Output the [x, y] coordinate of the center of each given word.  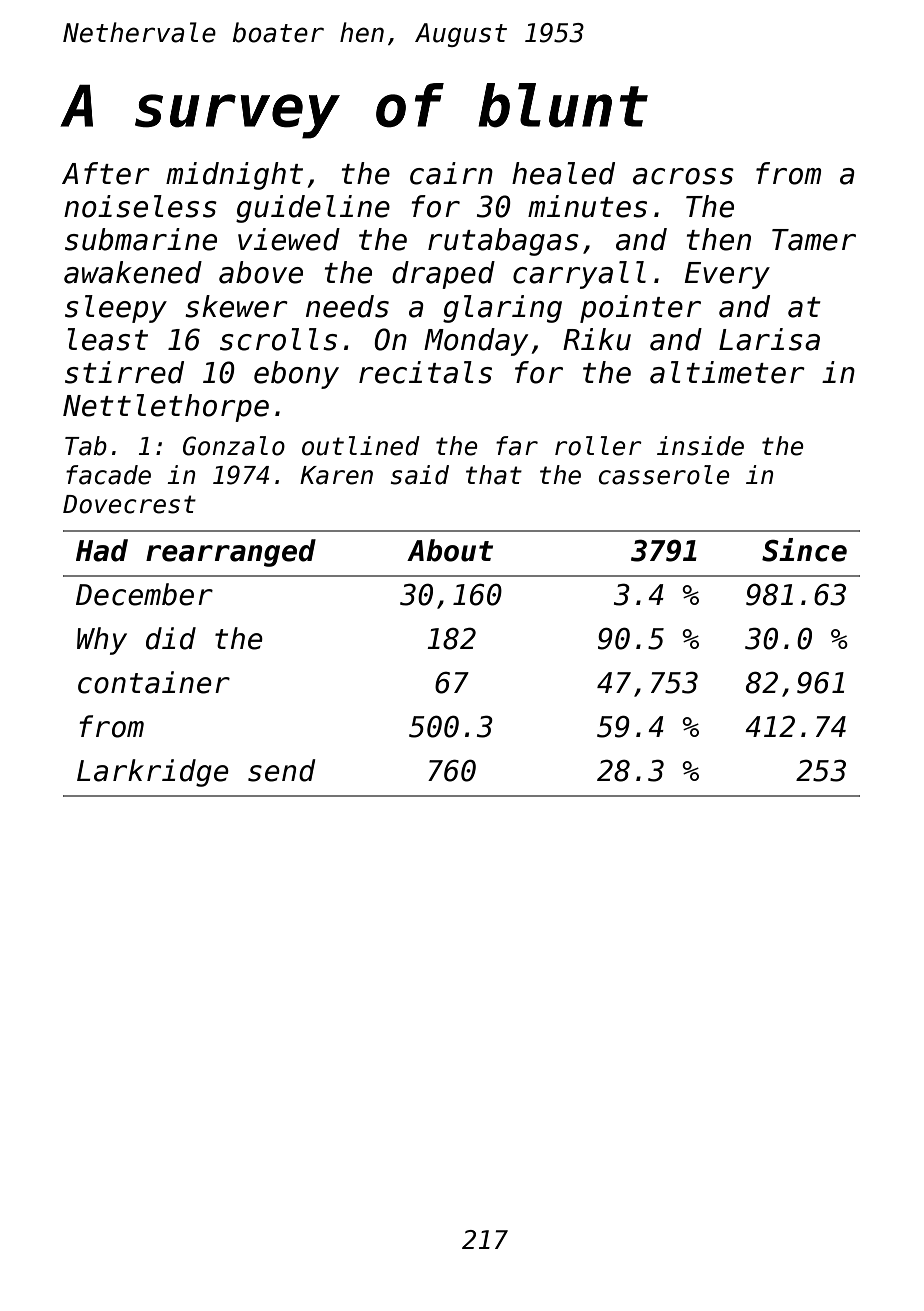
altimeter [727, 372]
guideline [313, 209]
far [517, 446]
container [154, 682]
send [281, 770]
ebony [296, 375]
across [683, 176]
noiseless [140, 206]
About [450, 550]
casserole [664, 475]
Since [804, 550]
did [171, 638]
